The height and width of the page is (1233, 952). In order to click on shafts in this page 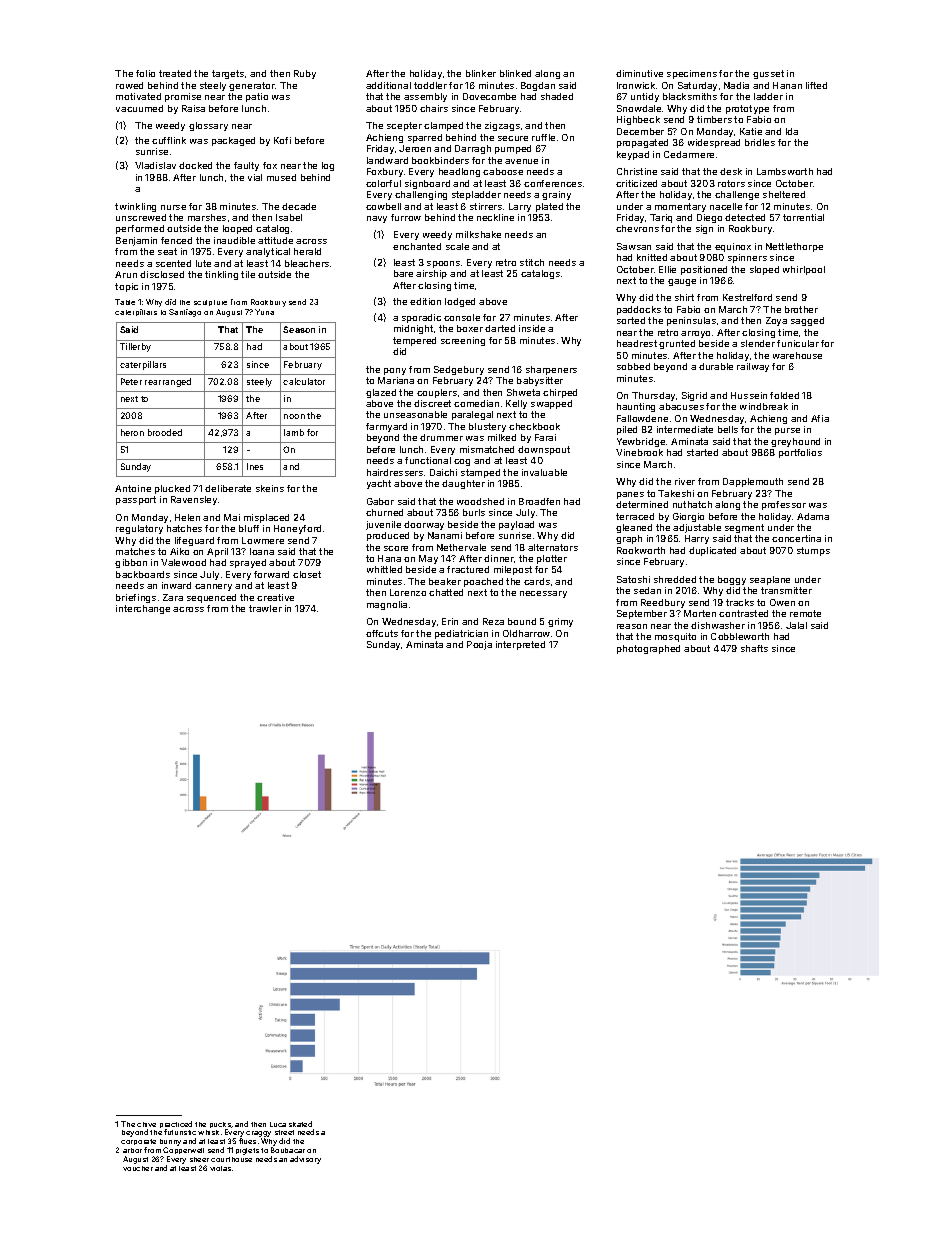, I will do `click(754, 648)`.
